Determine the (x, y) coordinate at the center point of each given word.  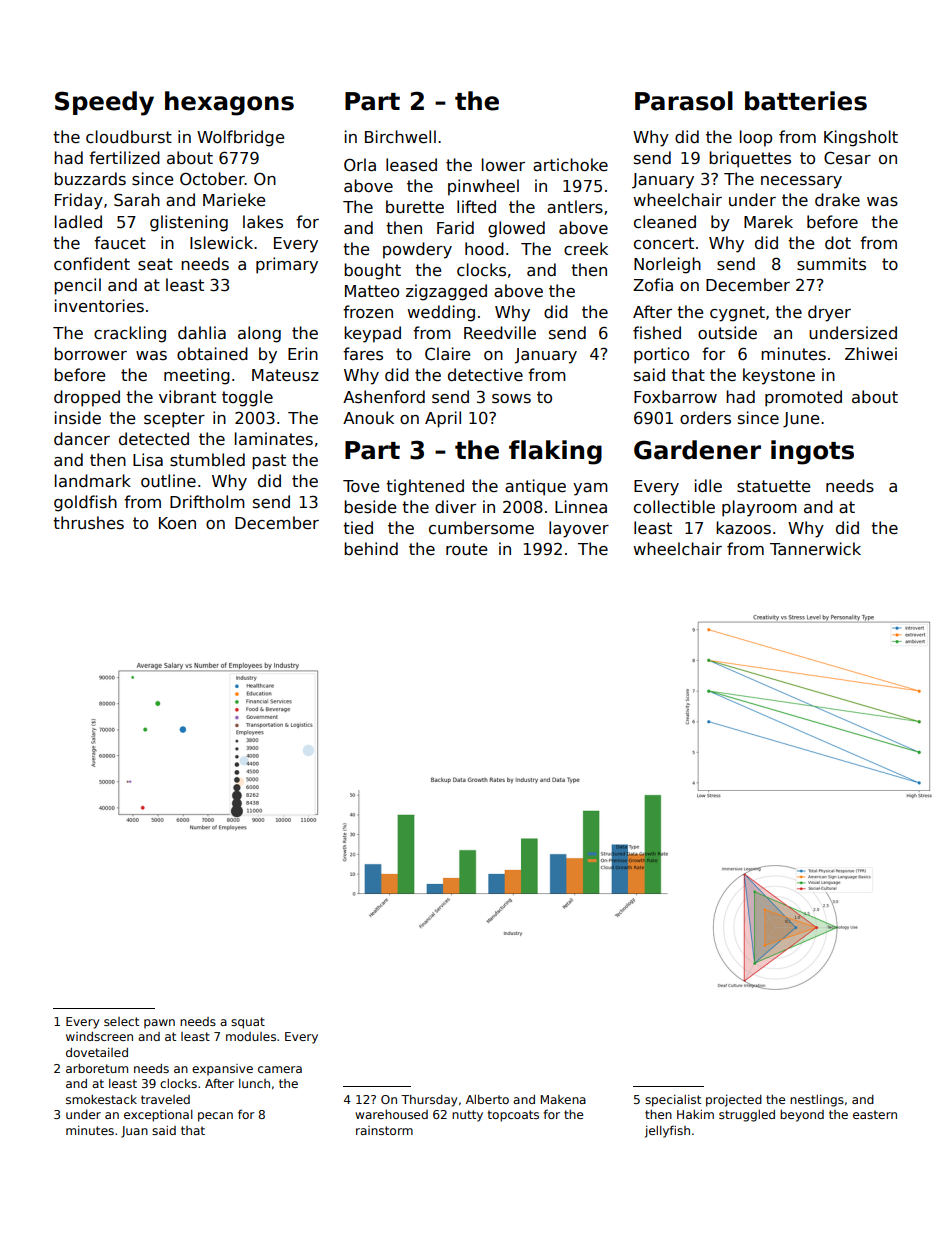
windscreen (99, 1036)
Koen (177, 523)
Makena (563, 1099)
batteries (806, 101)
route (466, 549)
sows (511, 399)
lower (503, 164)
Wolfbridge (240, 138)
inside (78, 418)
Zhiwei (871, 353)
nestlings (817, 1101)
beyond (802, 1116)
